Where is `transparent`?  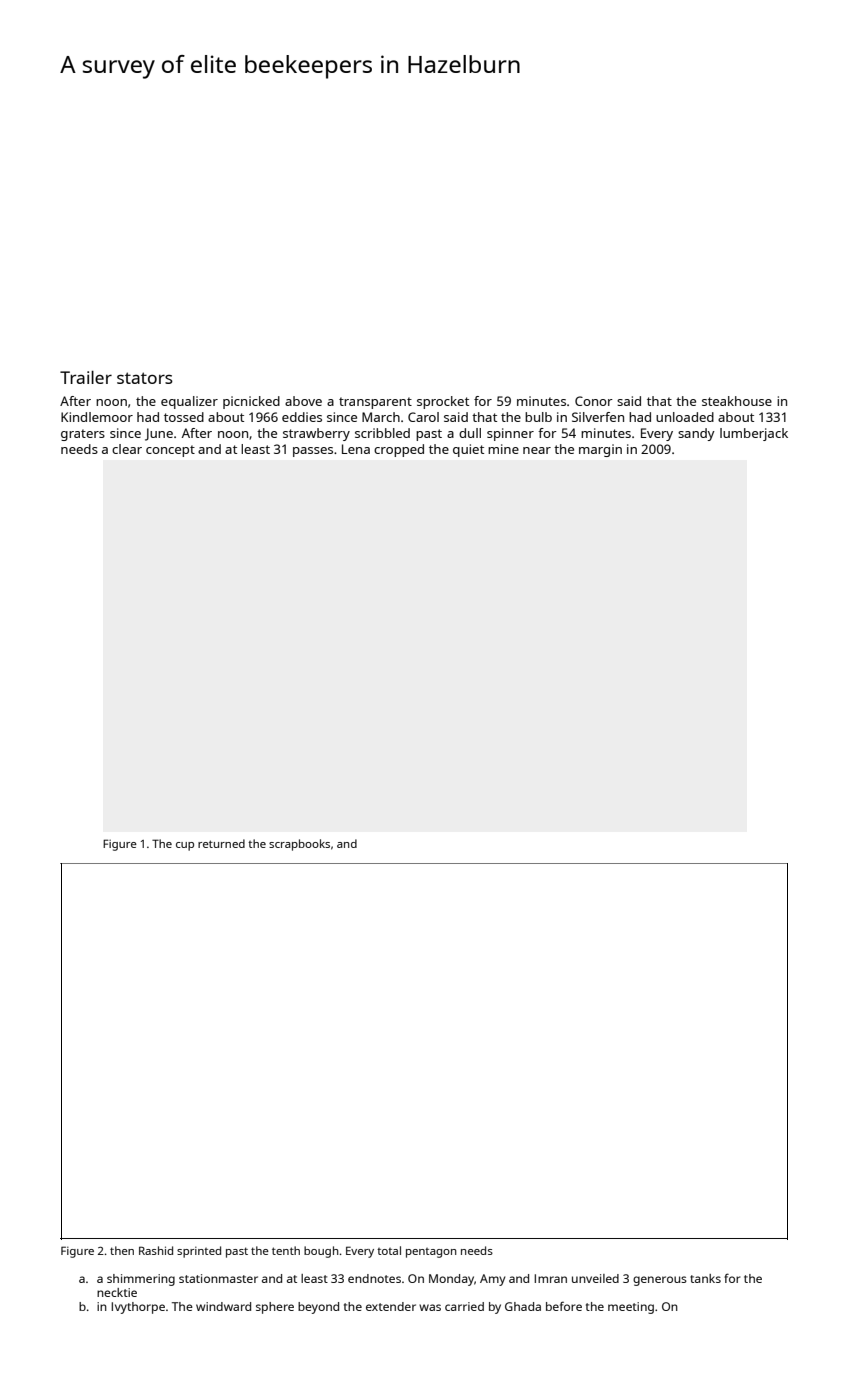 transparent is located at coordinates (375, 403).
